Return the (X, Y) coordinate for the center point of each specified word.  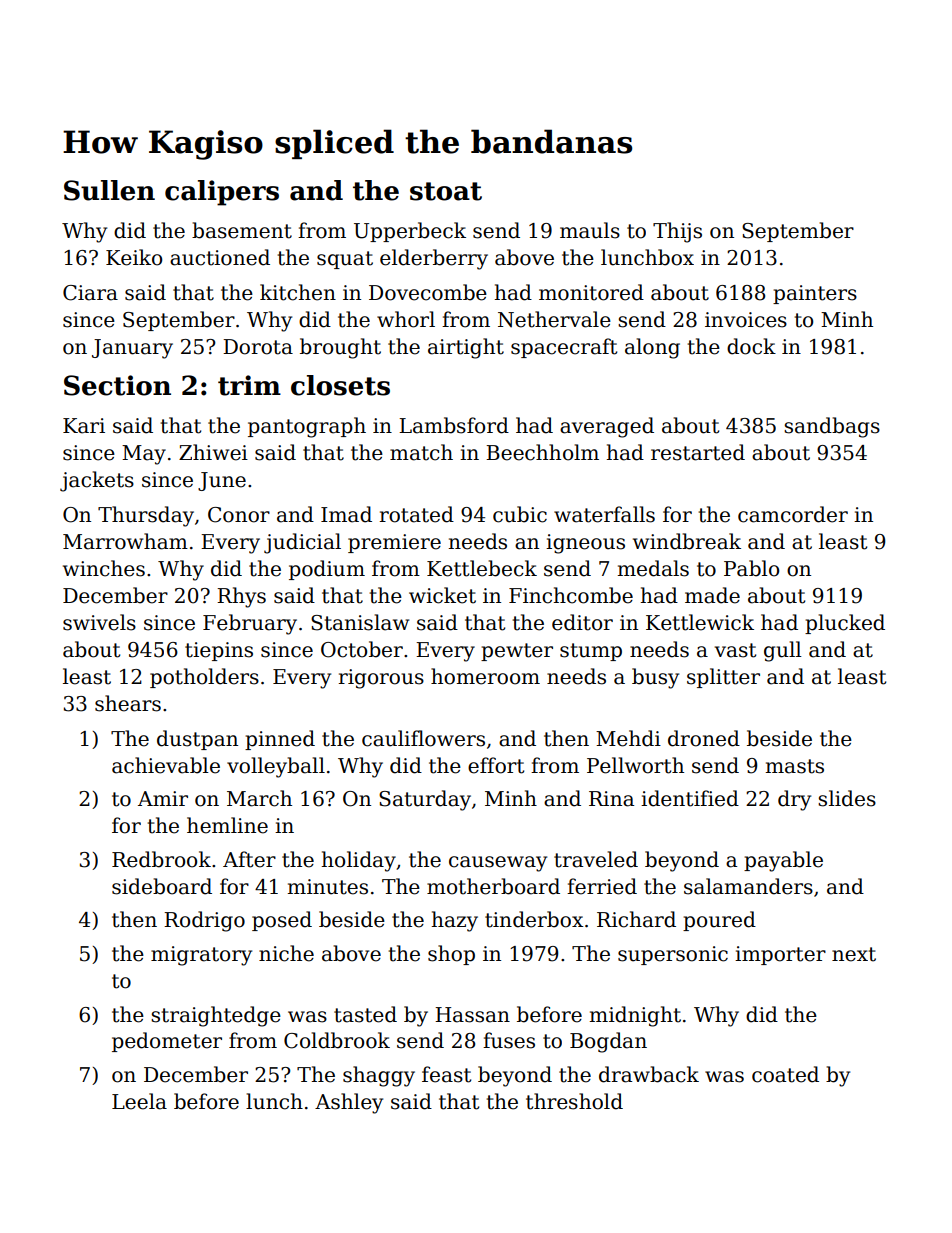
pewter (517, 652)
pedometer (167, 1042)
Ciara (90, 293)
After (249, 859)
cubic (520, 514)
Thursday (146, 516)
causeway (498, 864)
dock (751, 346)
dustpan (197, 740)
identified (690, 798)
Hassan (472, 1015)
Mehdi (628, 738)
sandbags (832, 427)
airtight (466, 348)
